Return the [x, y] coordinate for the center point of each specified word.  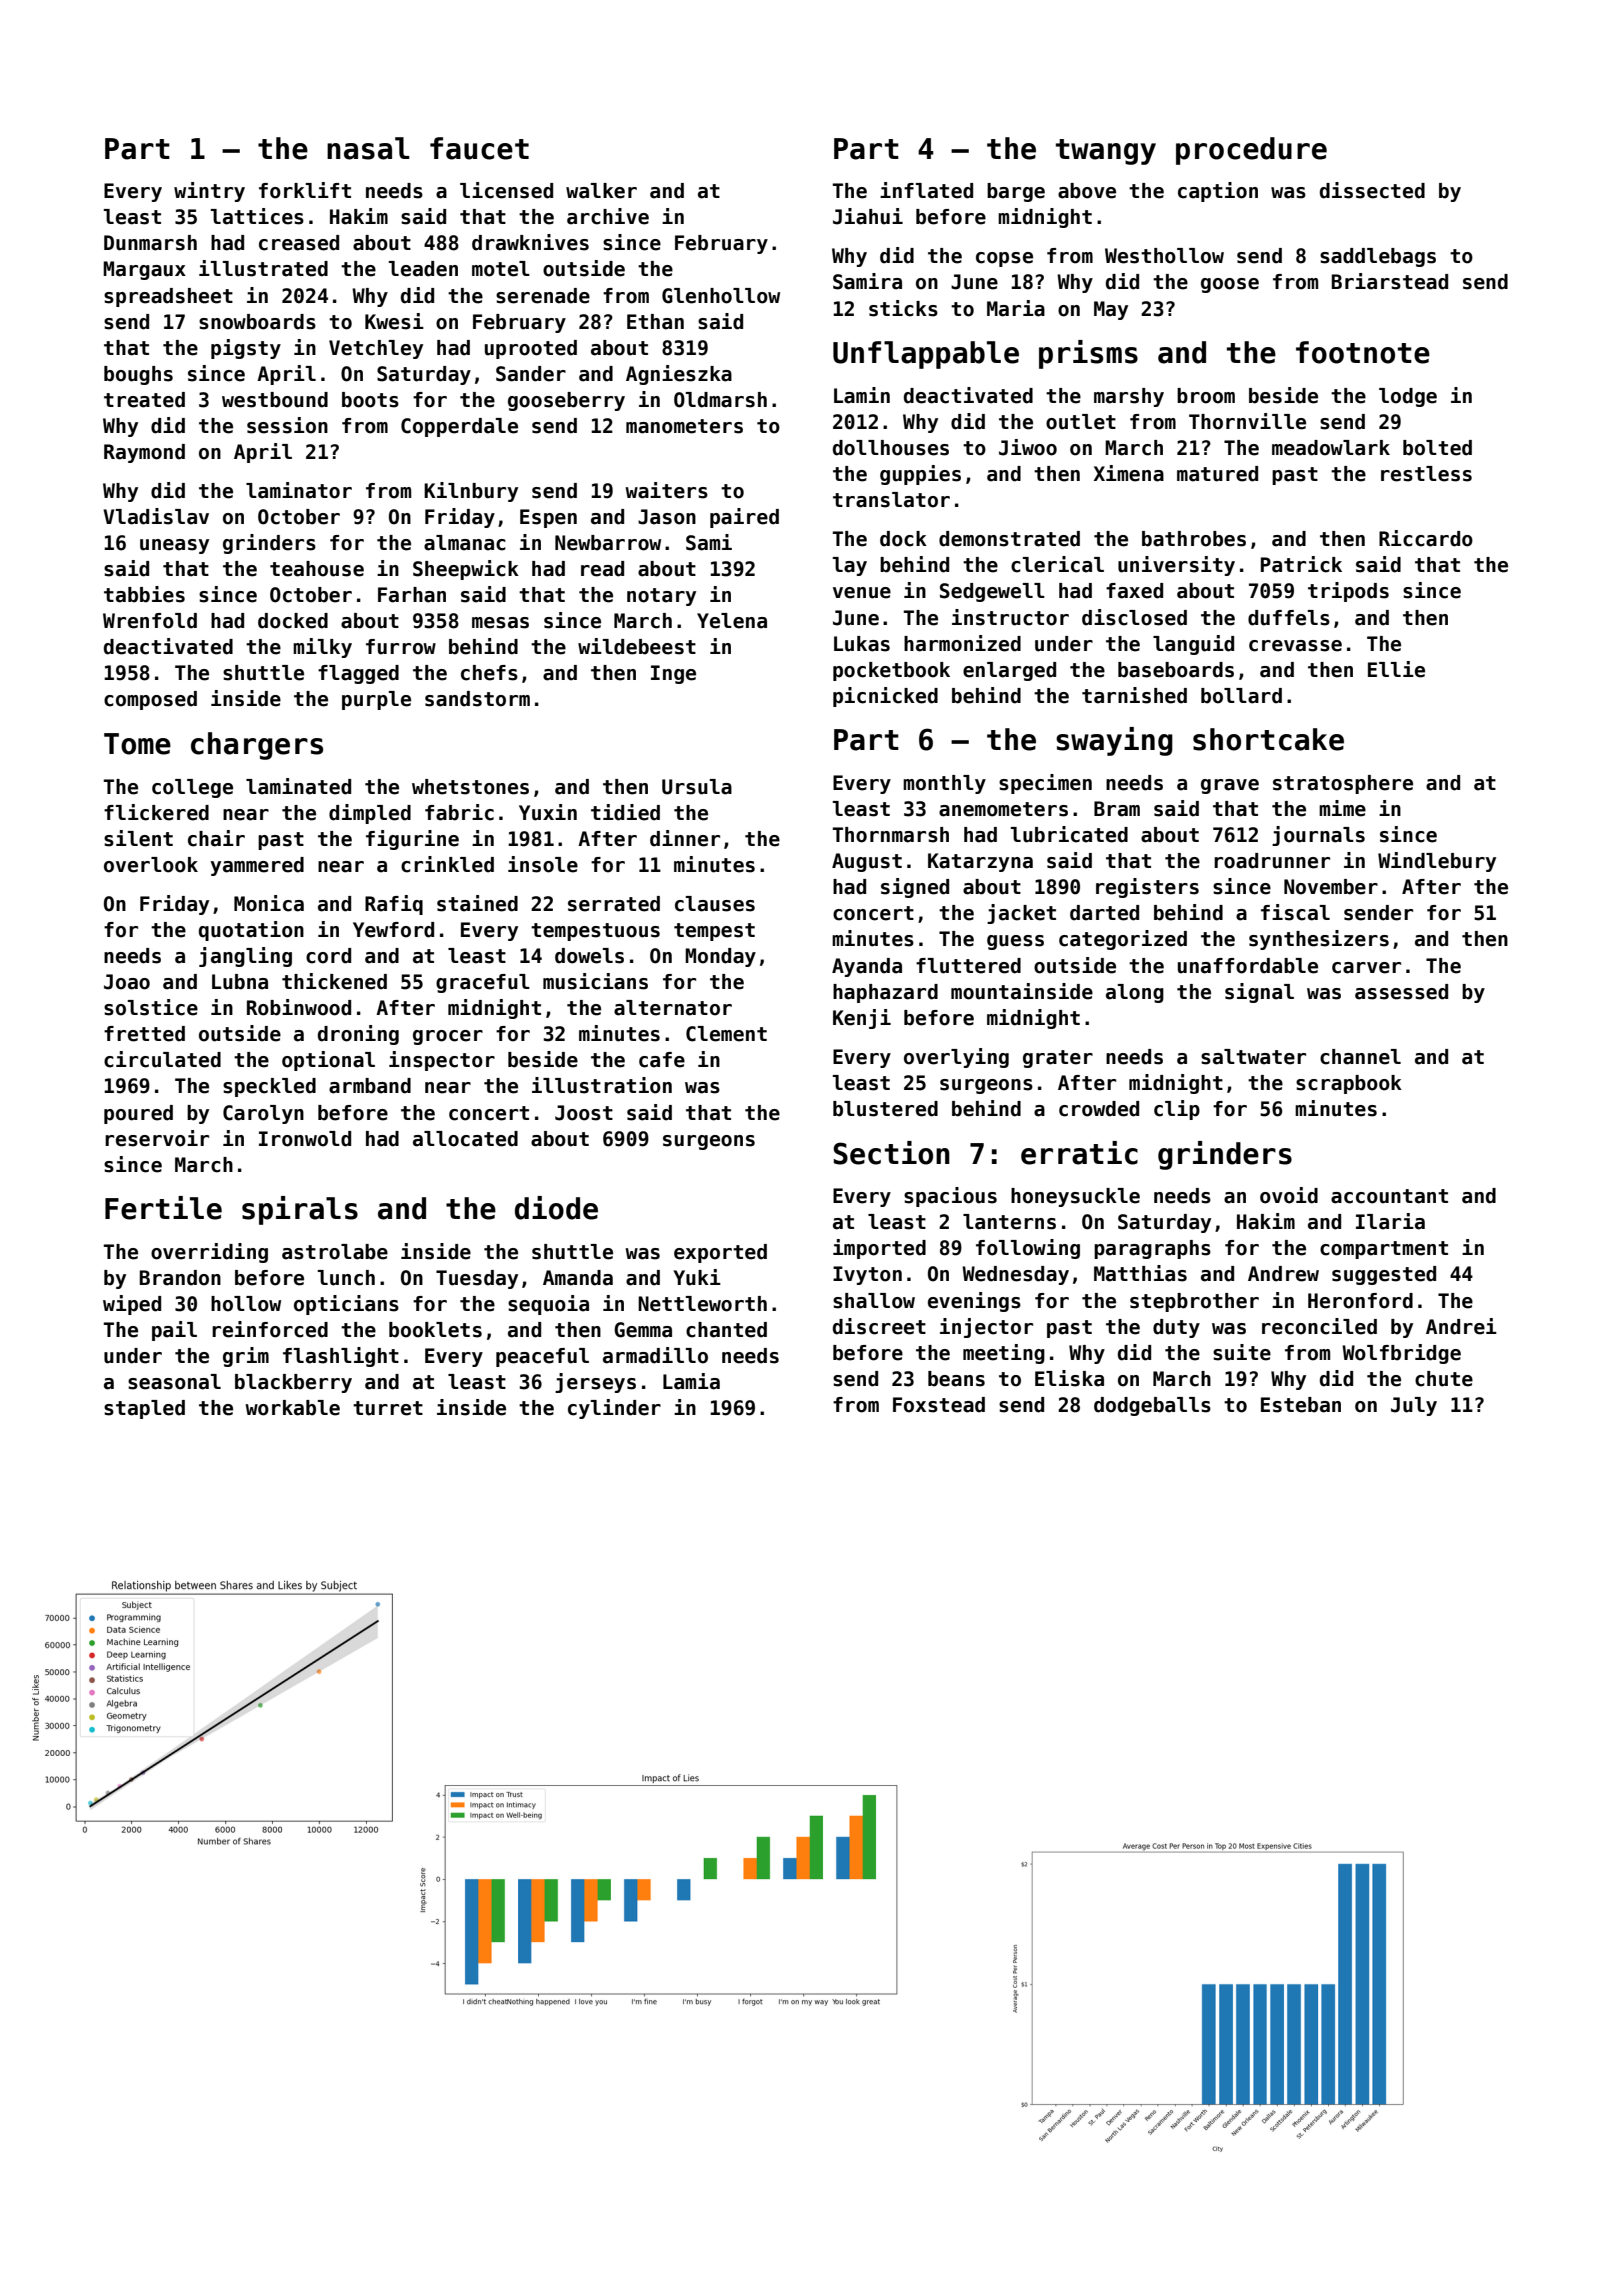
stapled [144, 1409]
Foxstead [939, 1405]
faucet [479, 148]
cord [328, 956]
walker [601, 191]
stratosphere [1343, 784]
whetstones [470, 787]
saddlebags [1378, 257]
